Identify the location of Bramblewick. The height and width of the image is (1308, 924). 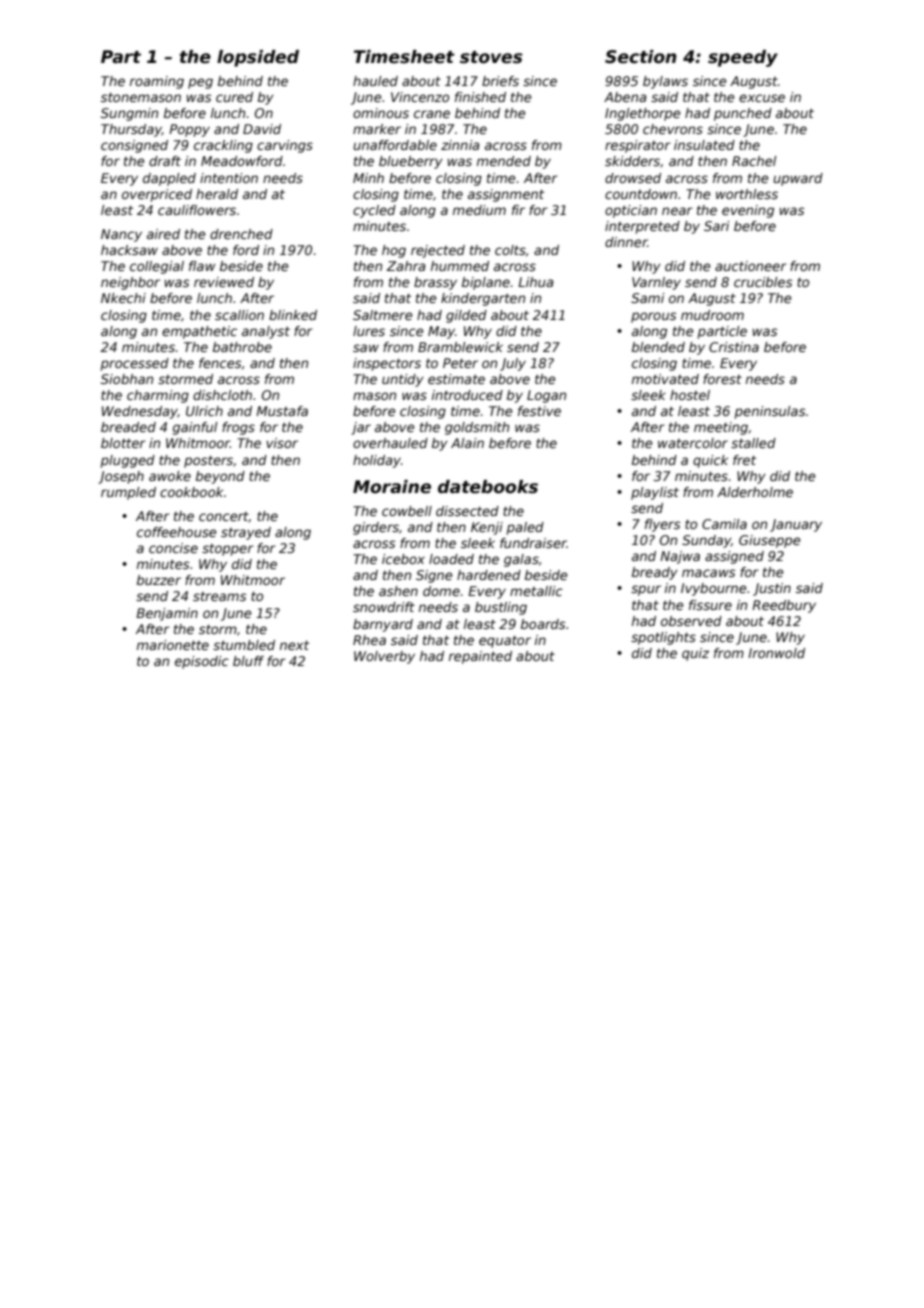
(460, 347).
